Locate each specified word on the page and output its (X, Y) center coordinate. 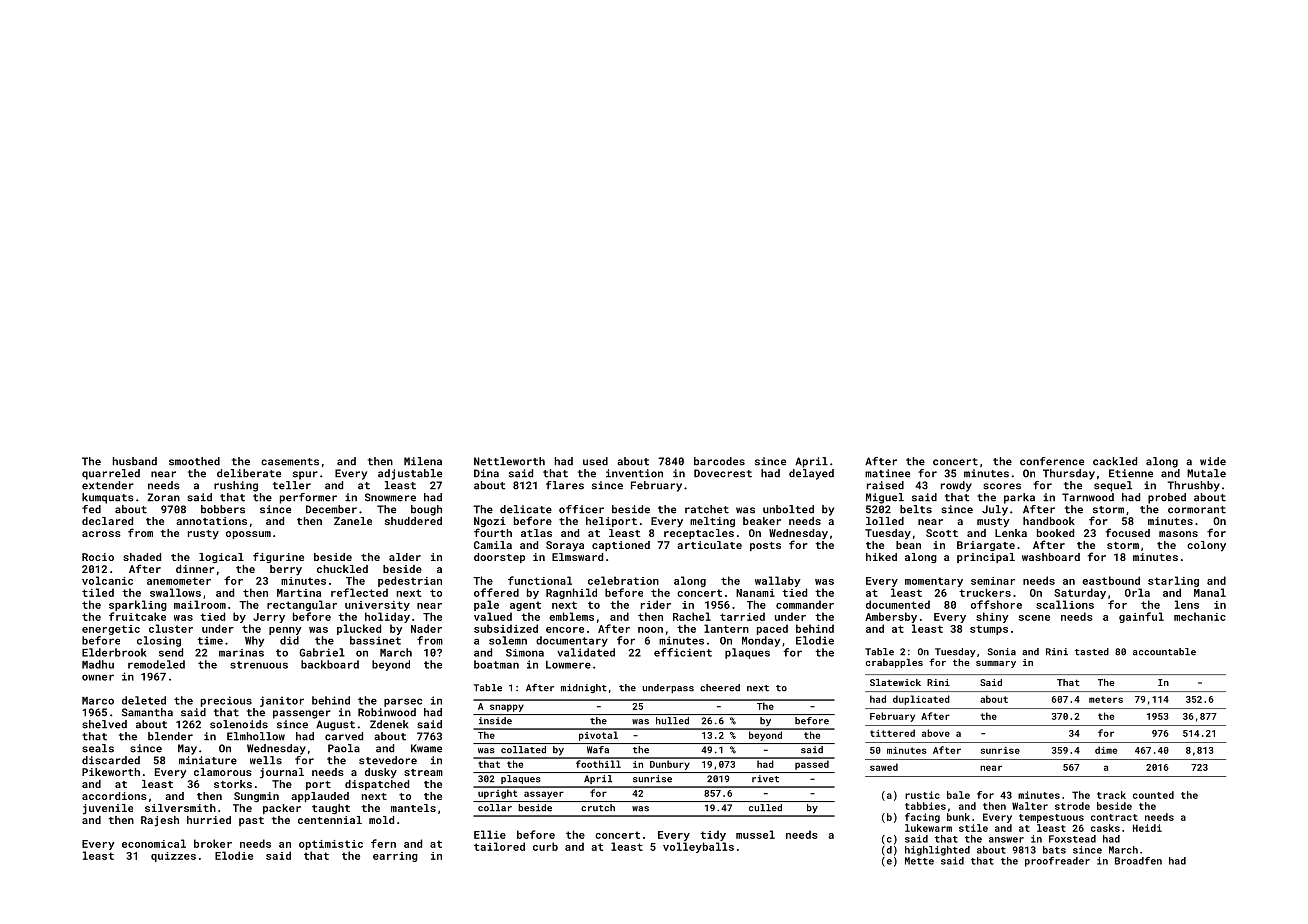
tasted (1092, 652)
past (251, 821)
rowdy (956, 486)
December (331, 509)
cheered (720, 688)
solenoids (239, 724)
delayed (811, 474)
